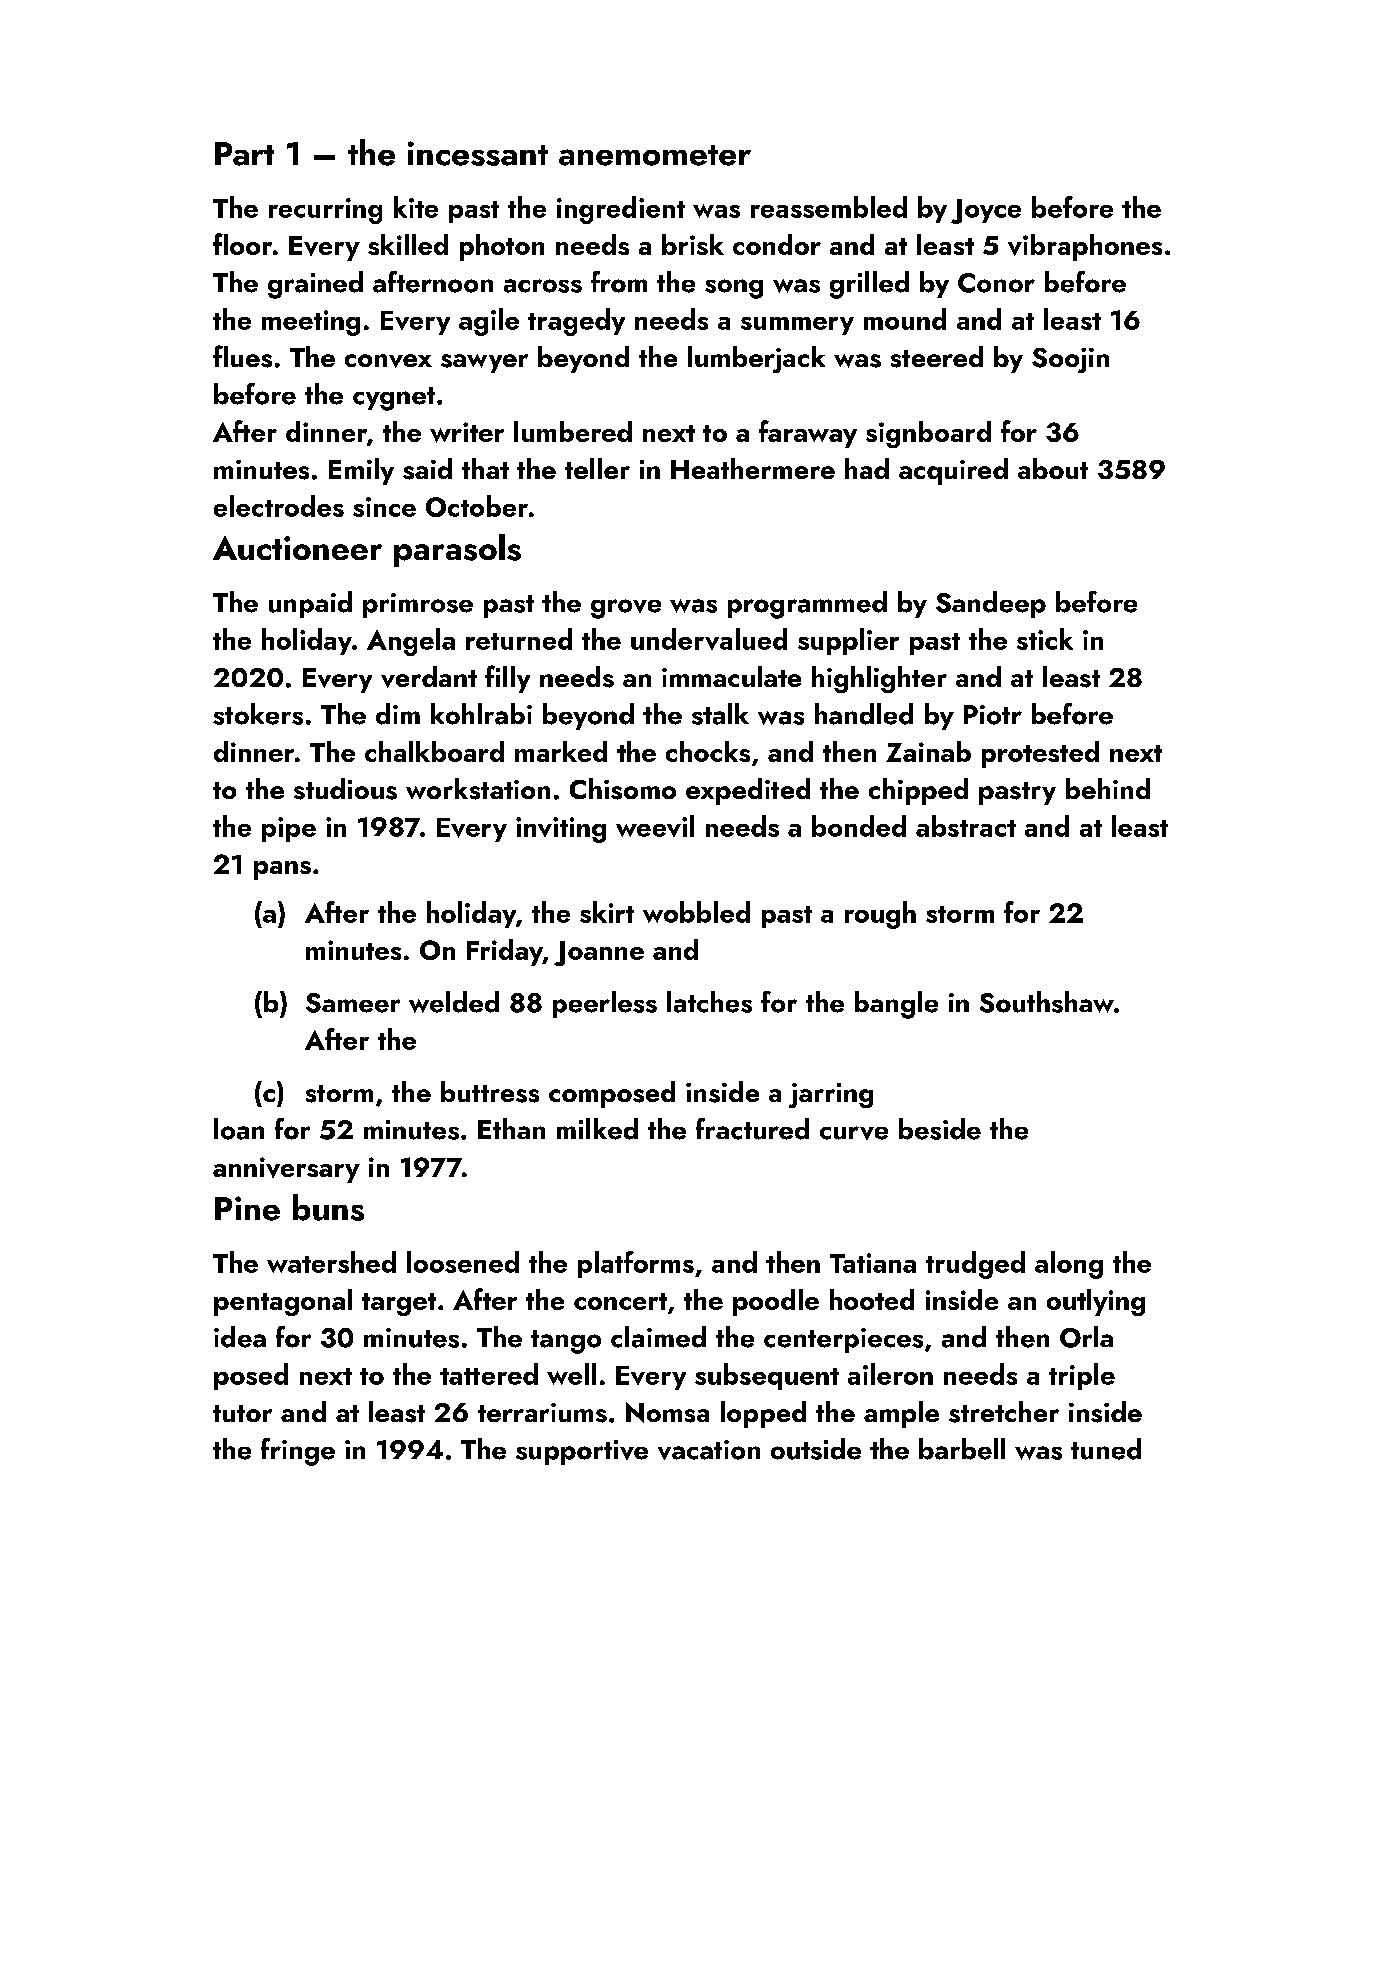 Image resolution: width=1386 pixels, height=1969 pixels. I want to click on electrodes, so click(279, 506).
